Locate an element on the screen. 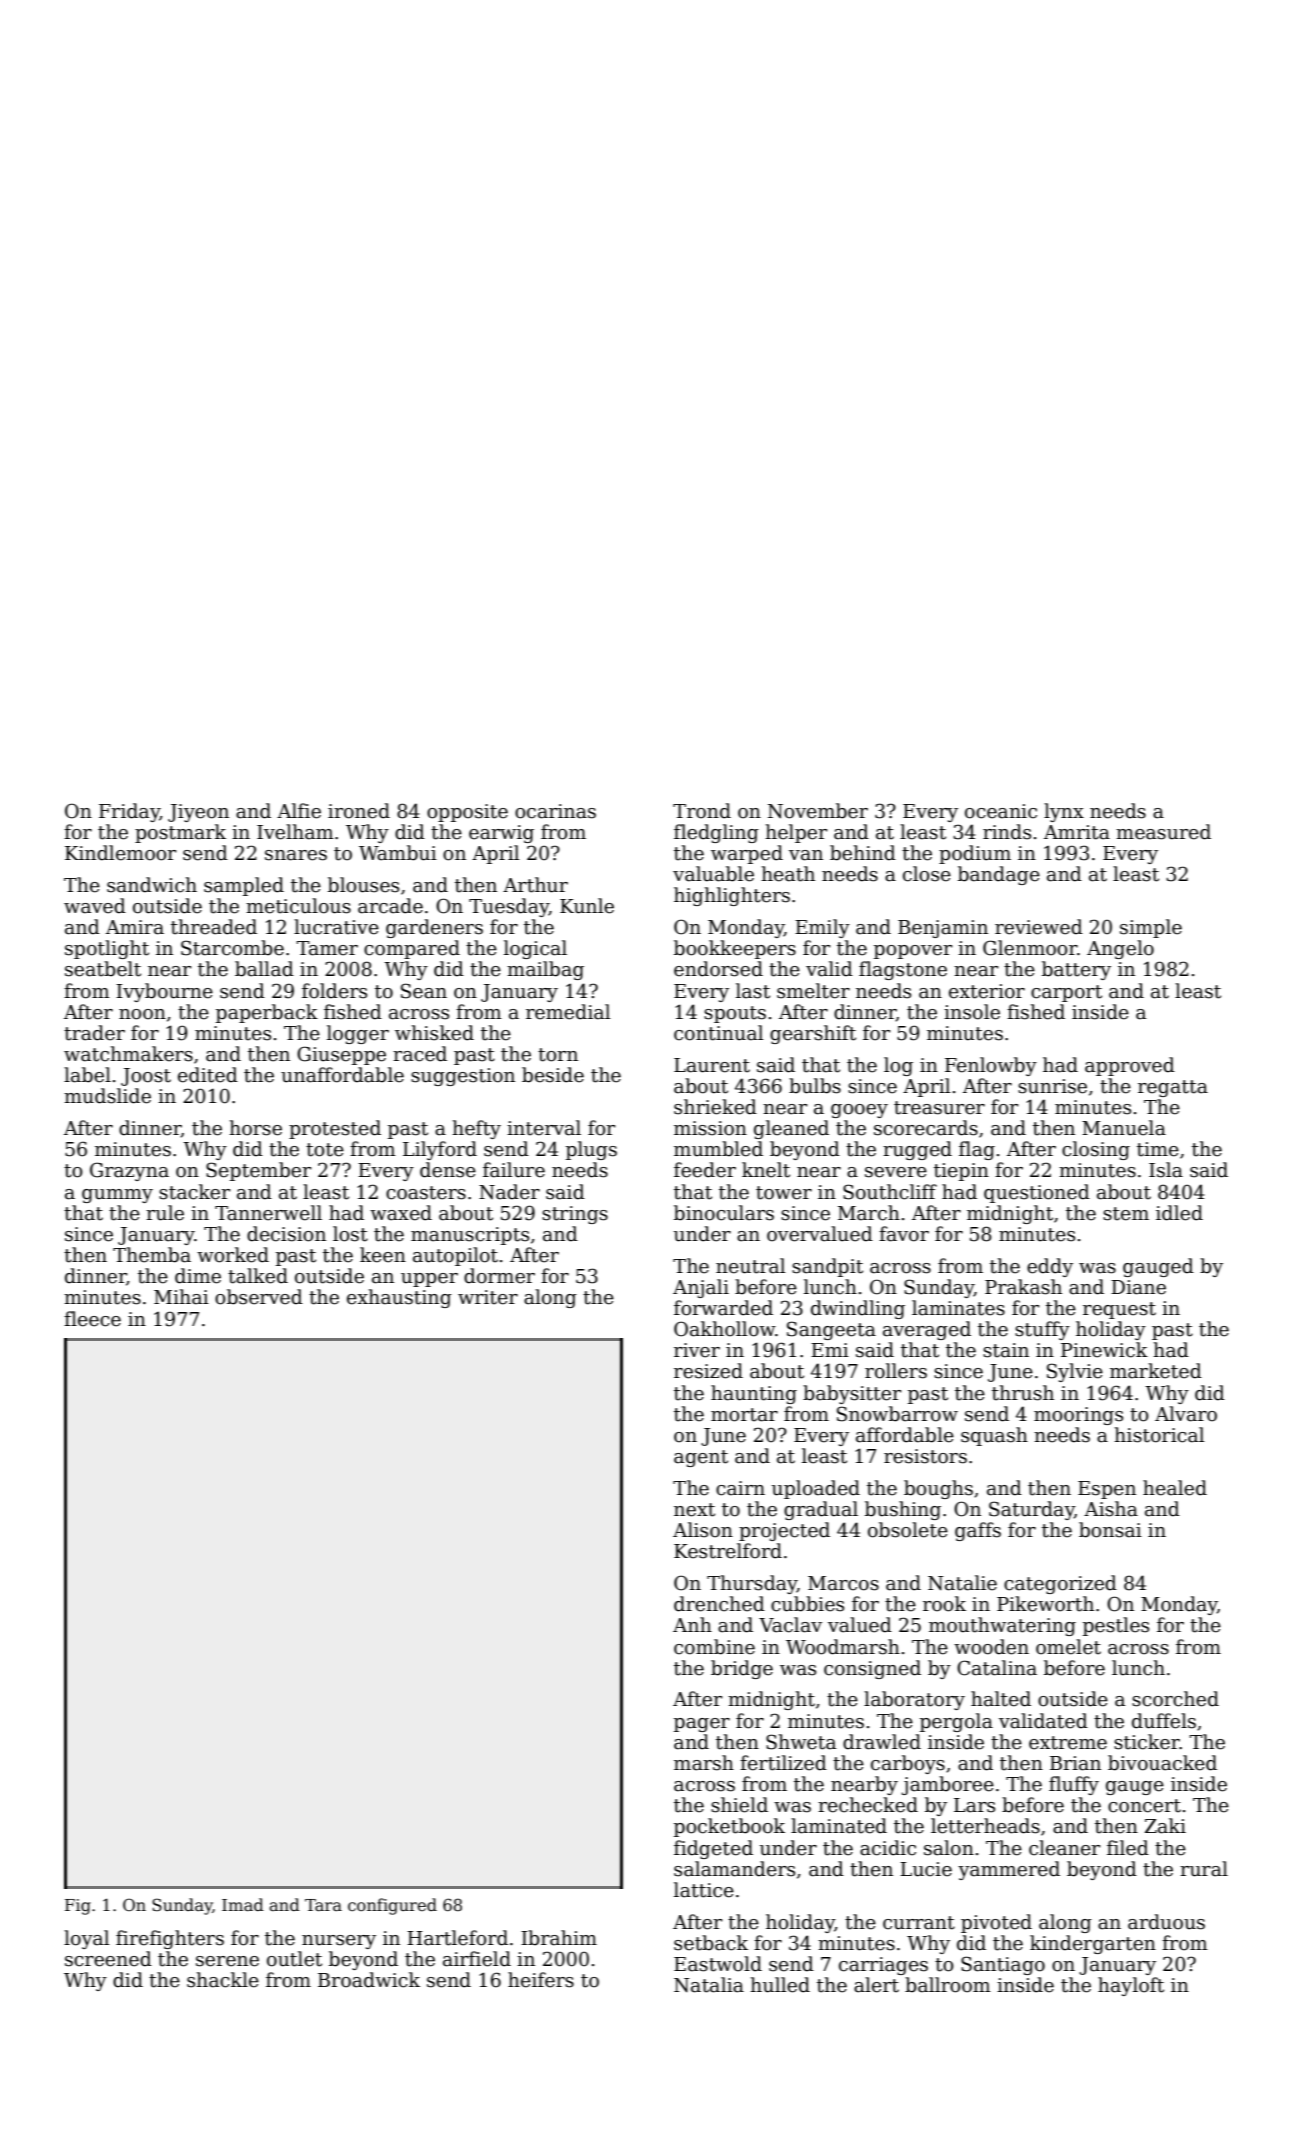  shackle is located at coordinates (223, 1980).
